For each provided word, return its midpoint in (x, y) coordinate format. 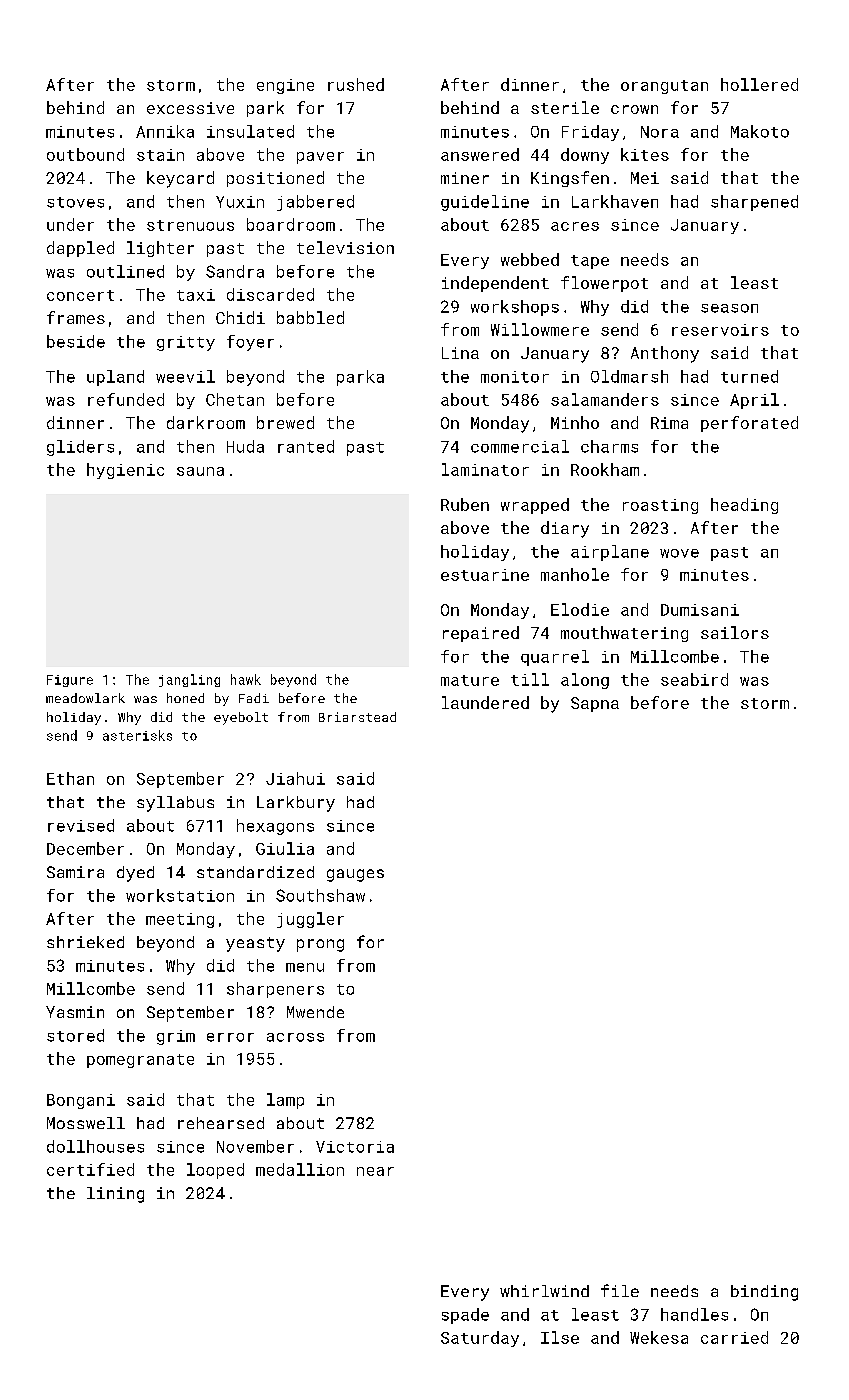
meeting (180, 920)
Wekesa (659, 1337)
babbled (310, 317)
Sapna (595, 704)
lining (115, 1195)
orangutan (664, 87)
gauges (355, 875)
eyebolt (241, 718)
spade (465, 1316)
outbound (85, 154)
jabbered (315, 203)
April (754, 401)
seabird (694, 679)
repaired (481, 634)
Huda (245, 446)
